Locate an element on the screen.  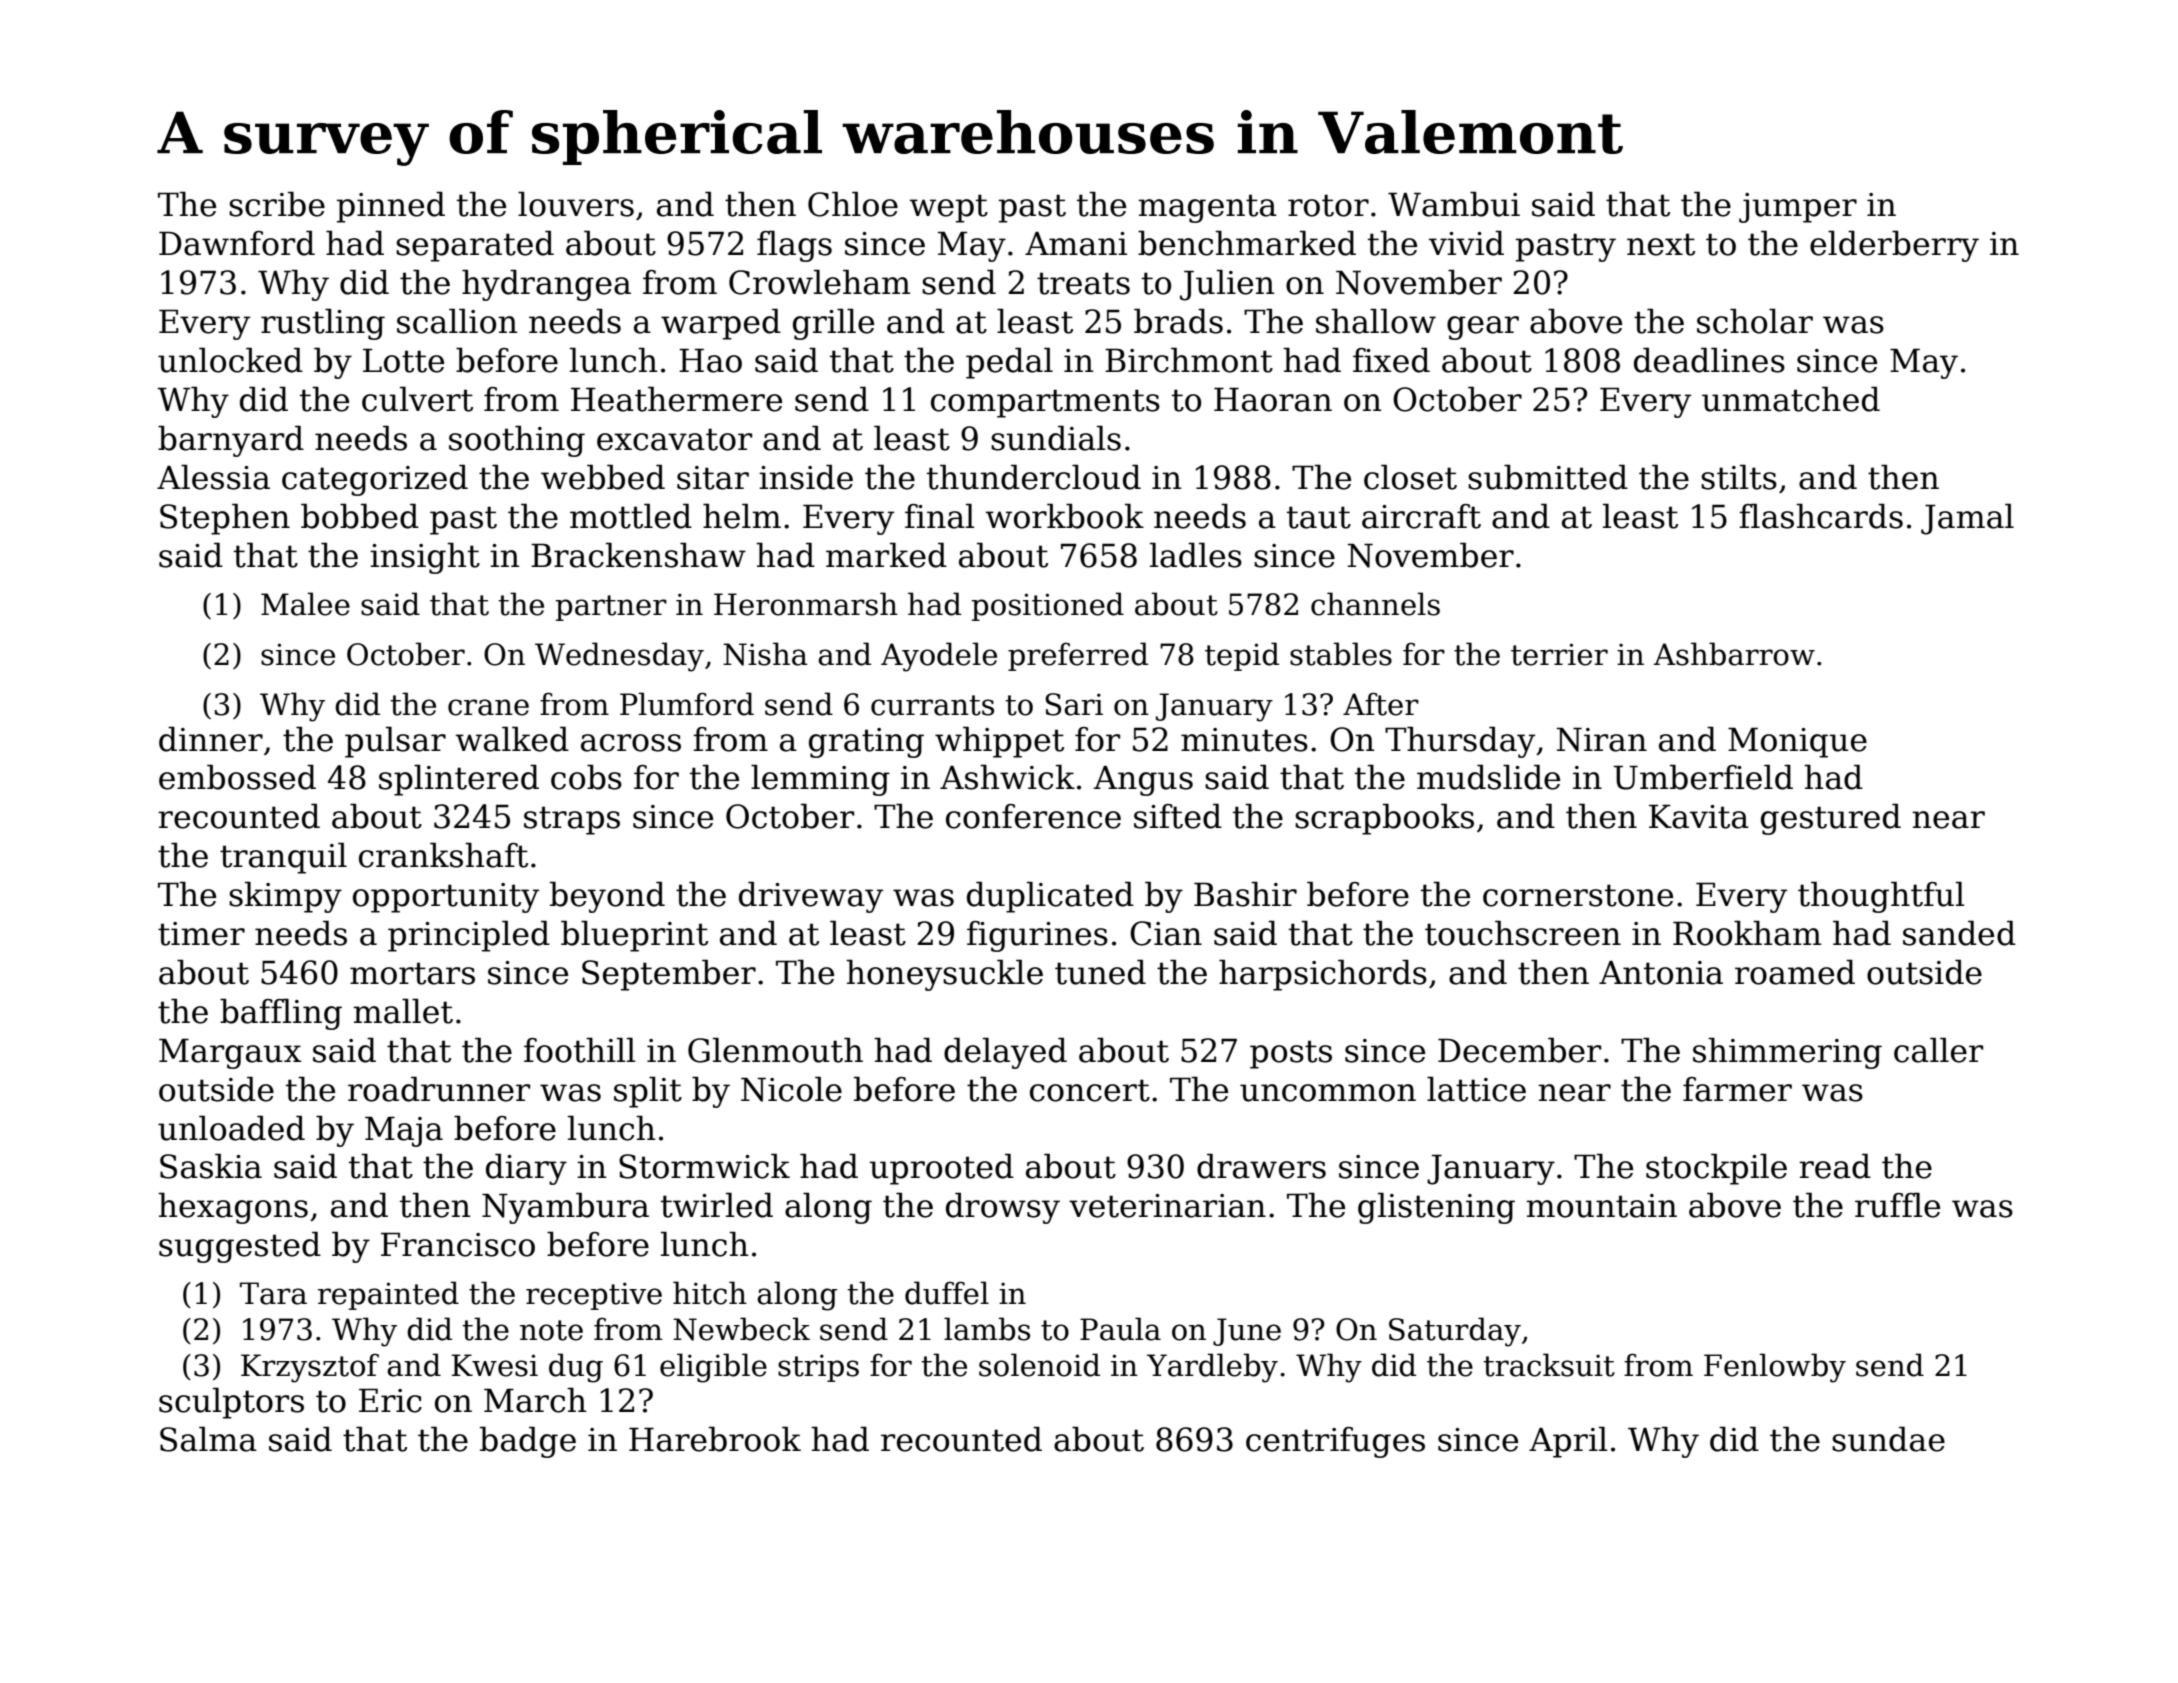
suggested is located at coordinates (240, 1247).
